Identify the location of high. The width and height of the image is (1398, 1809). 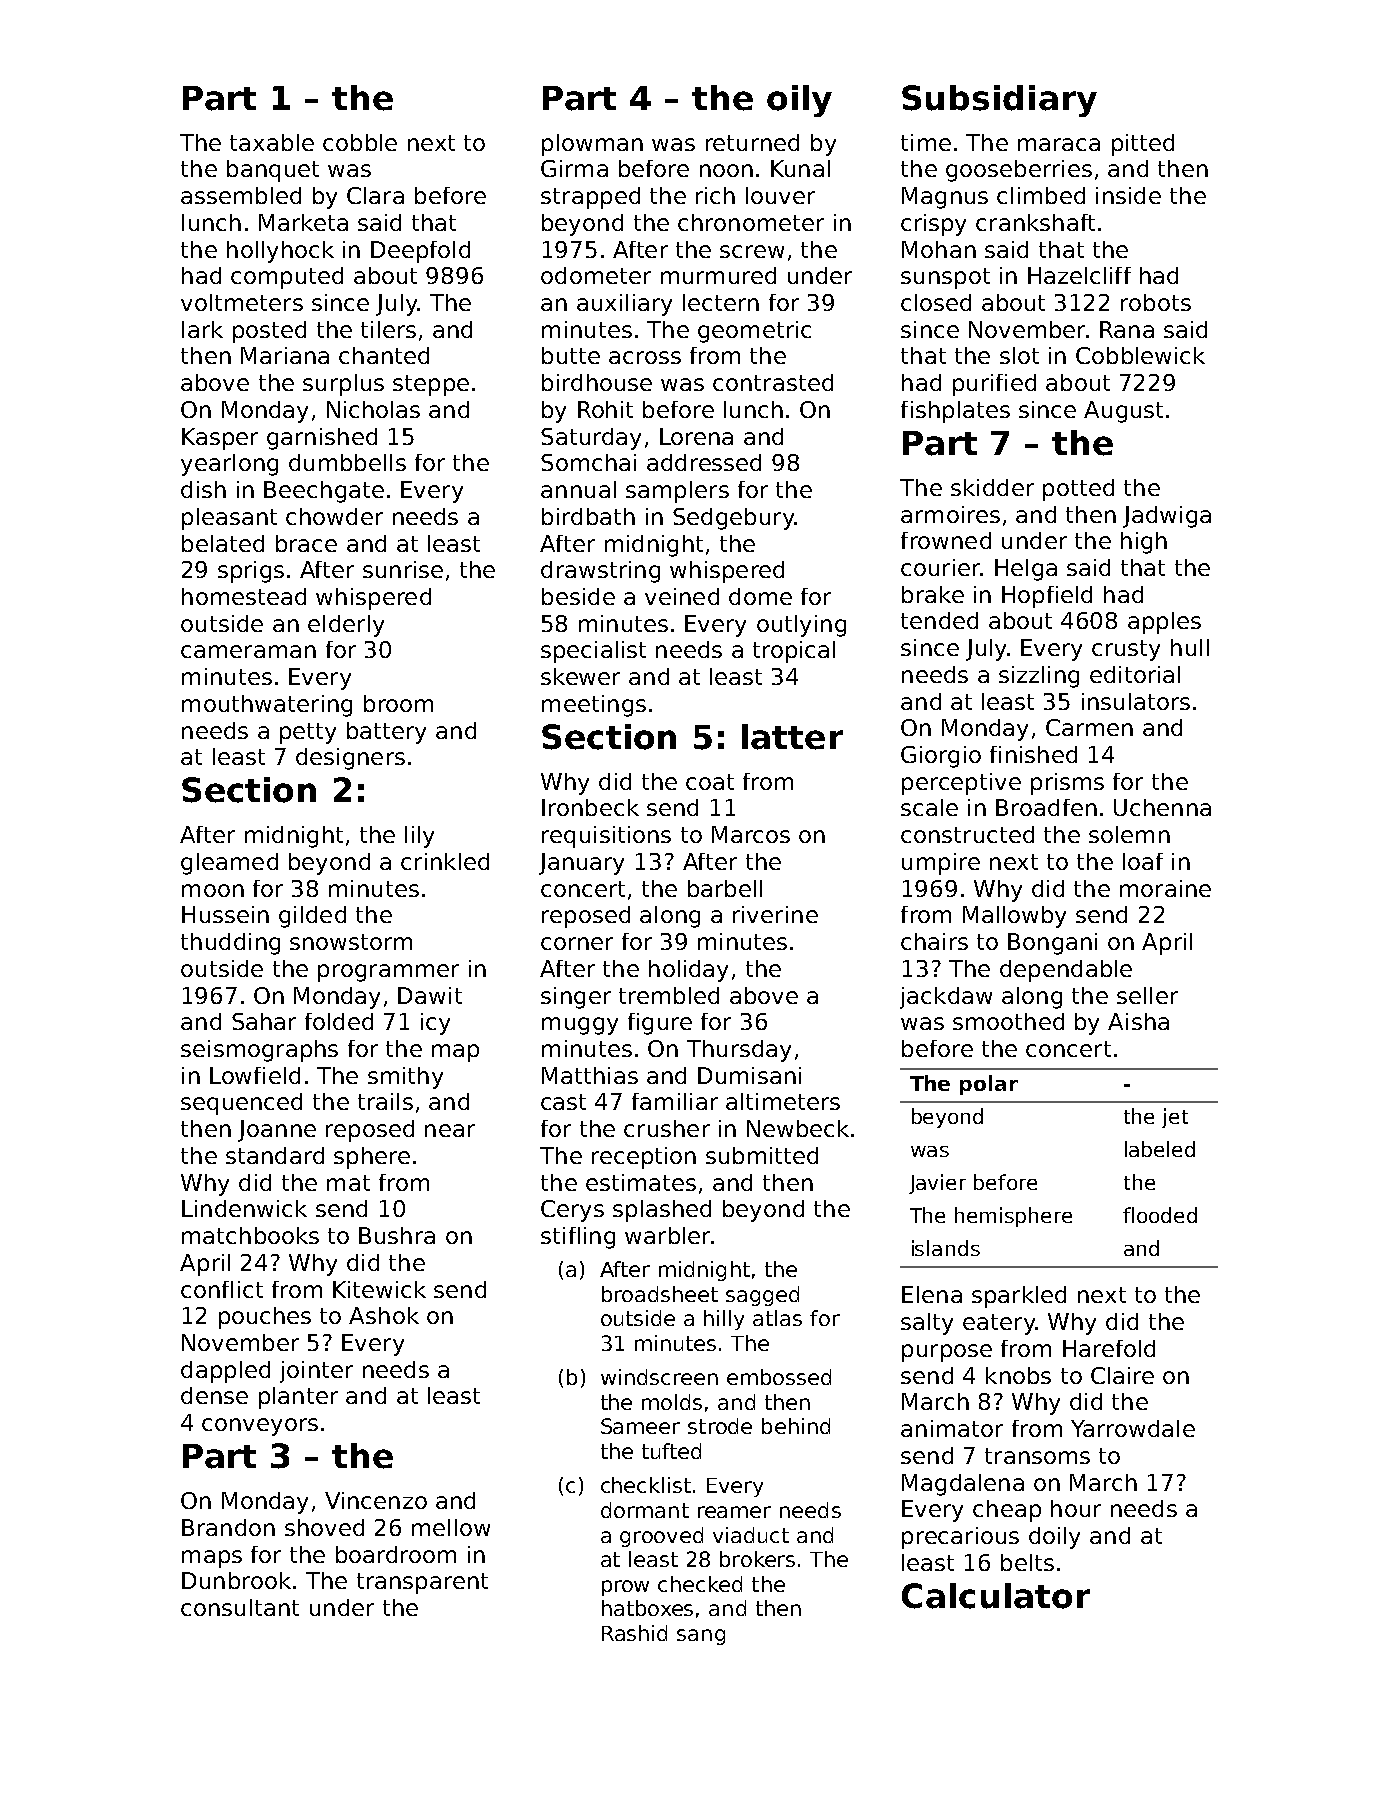
(1144, 543).
